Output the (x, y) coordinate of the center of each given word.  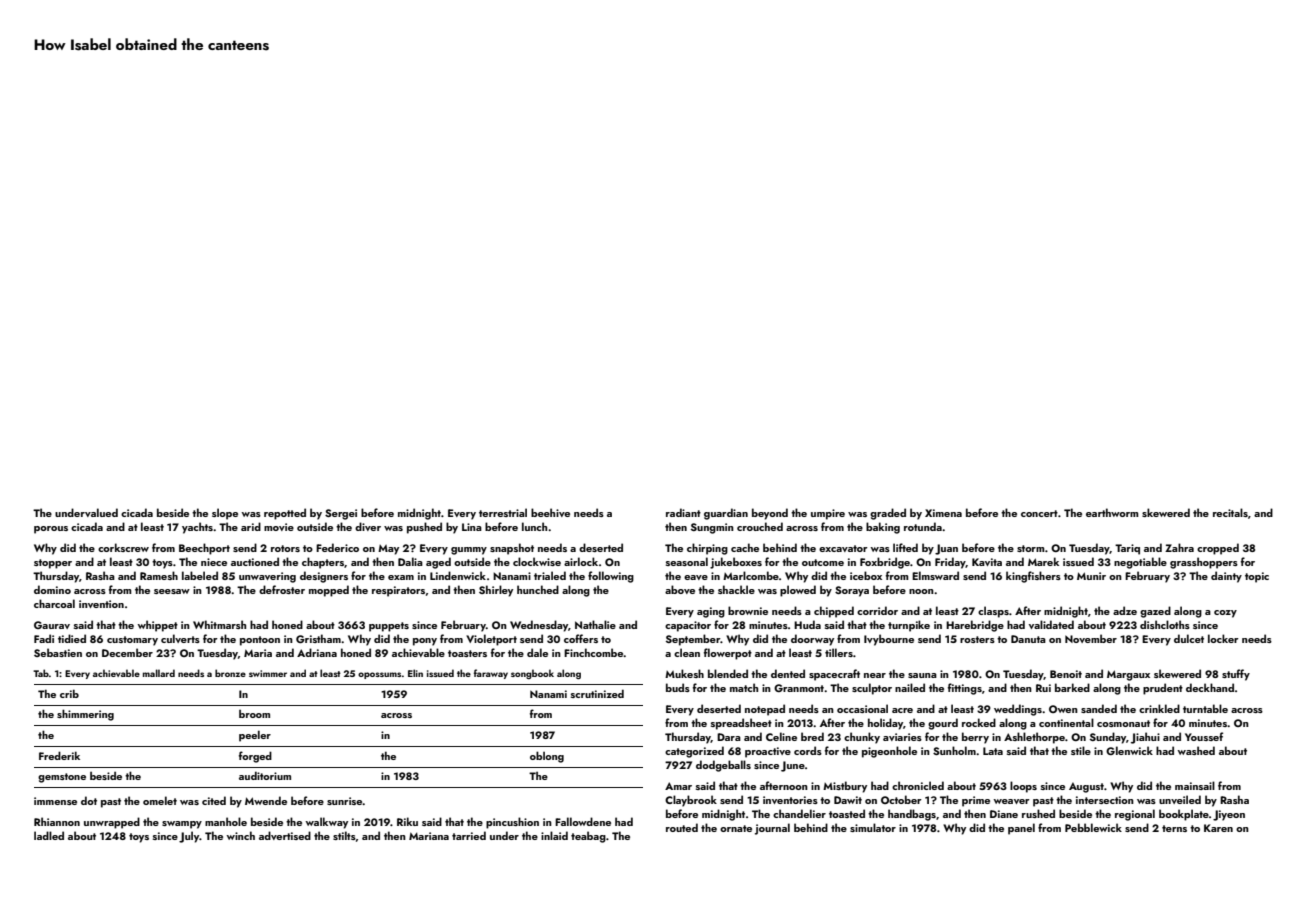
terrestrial (503, 512)
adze (1125, 610)
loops (1023, 787)
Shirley (496, 591)
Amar (678, 786)
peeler (255, 736)
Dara (729, 737)
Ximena (943, 513)
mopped (329, 591)
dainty (1226, 577)
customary (132, 641)
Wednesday (539, 626)
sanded (1099, 708)
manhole (226, 821)
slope (225, 514)
